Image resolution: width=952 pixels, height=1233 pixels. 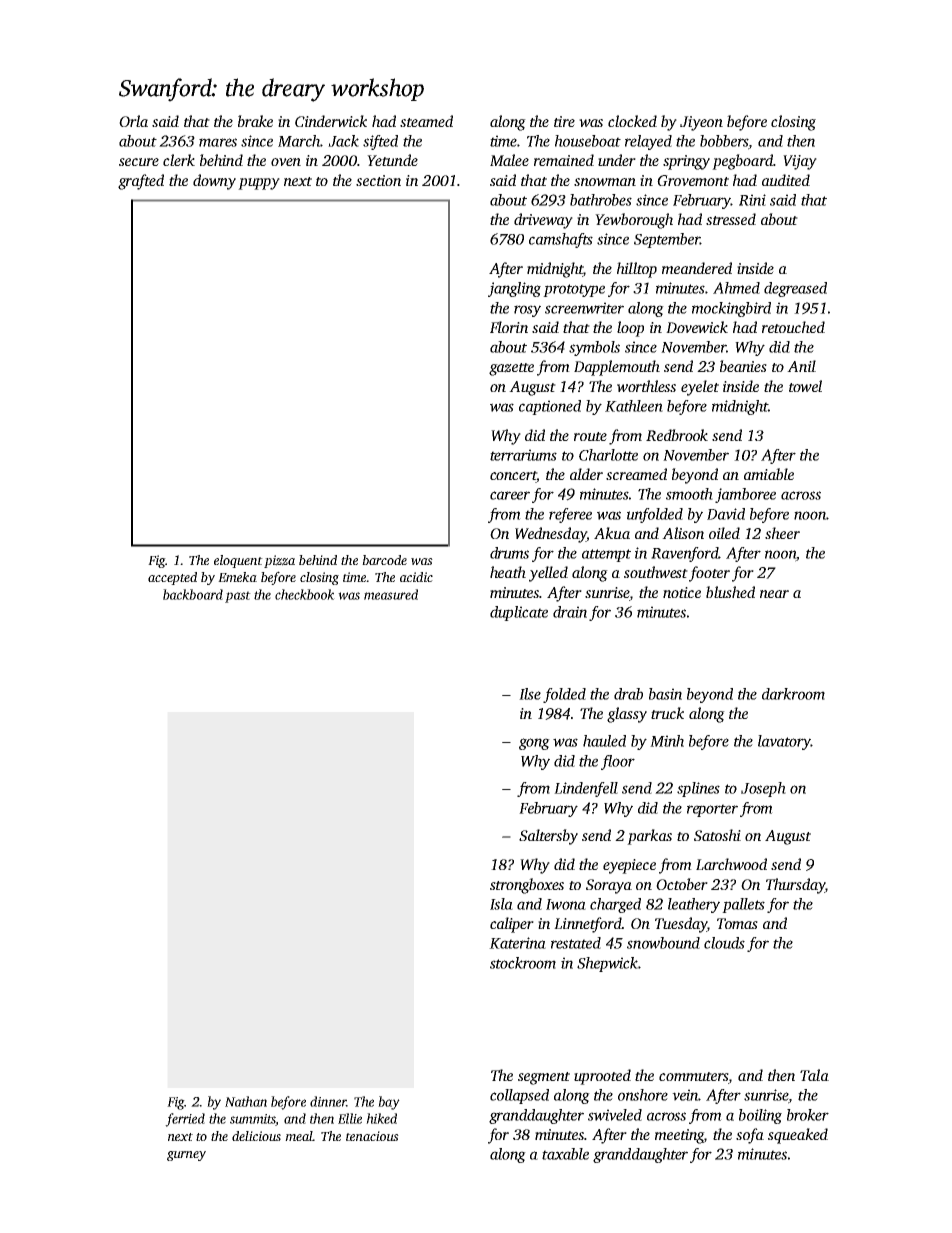 I want to click on steamed, so click(x=426, y=121).
